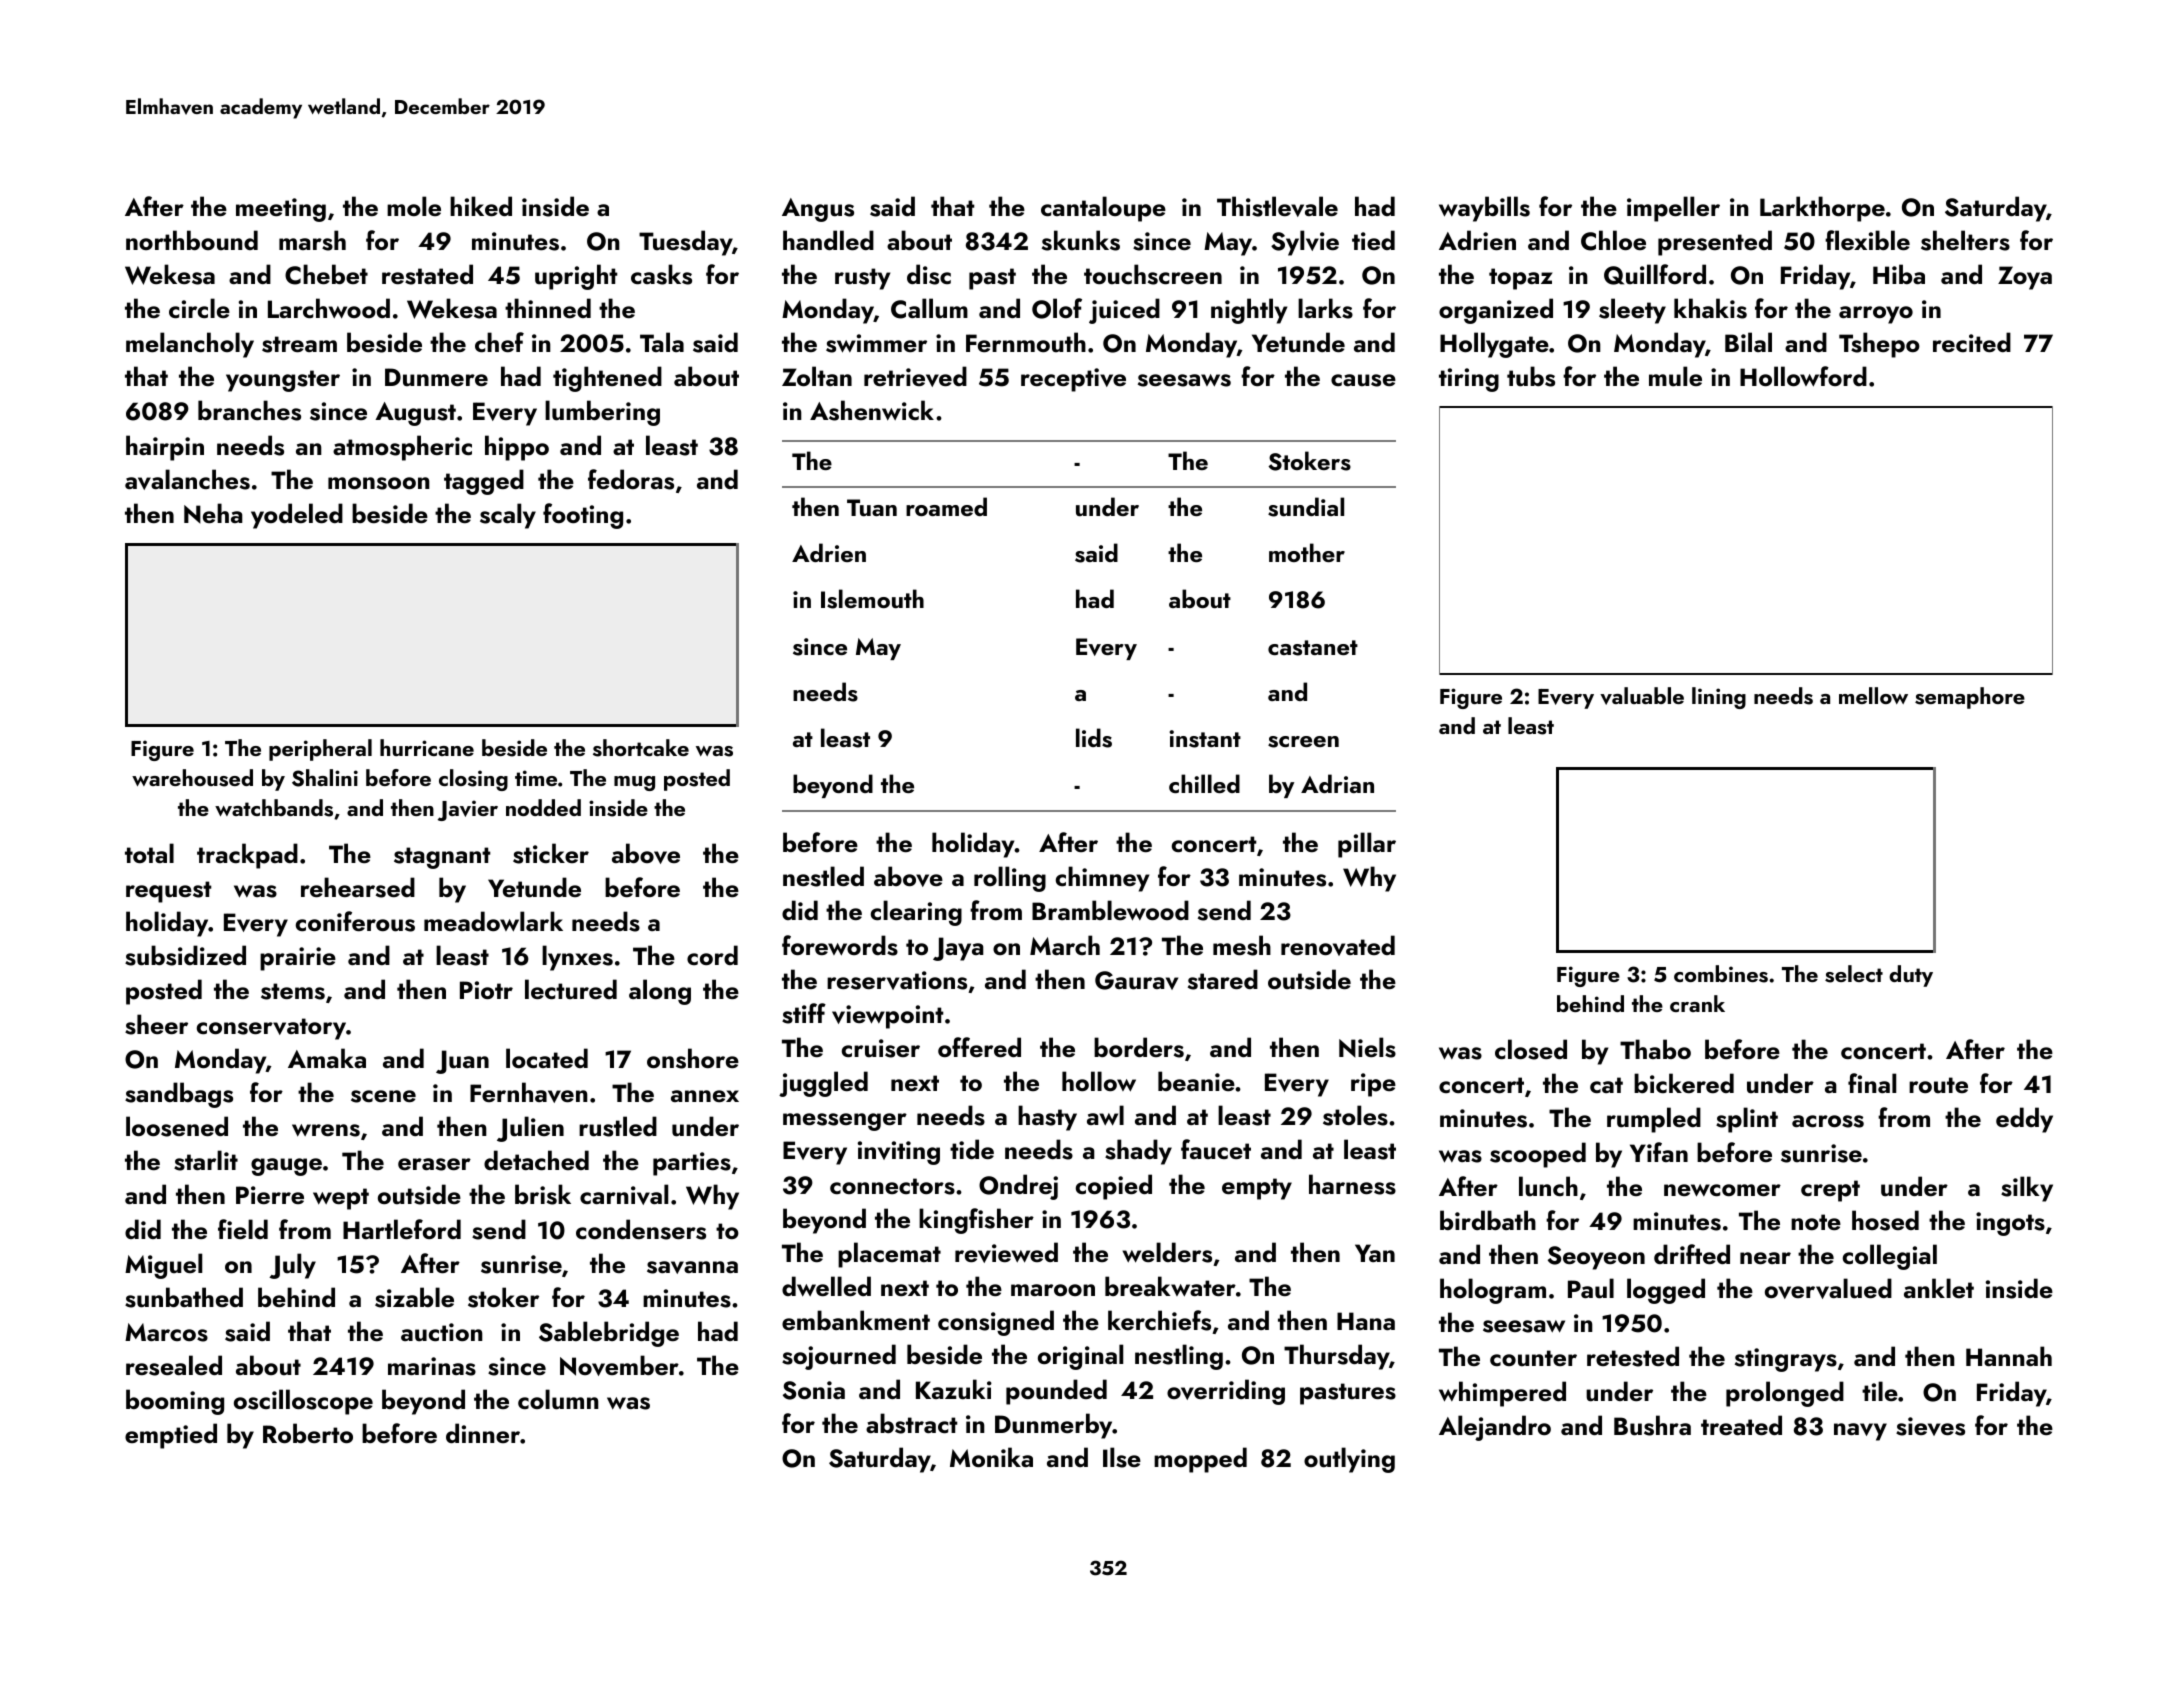 This document has height=1683, width=2178. I want to click on waybills, so click(1484, 209).
